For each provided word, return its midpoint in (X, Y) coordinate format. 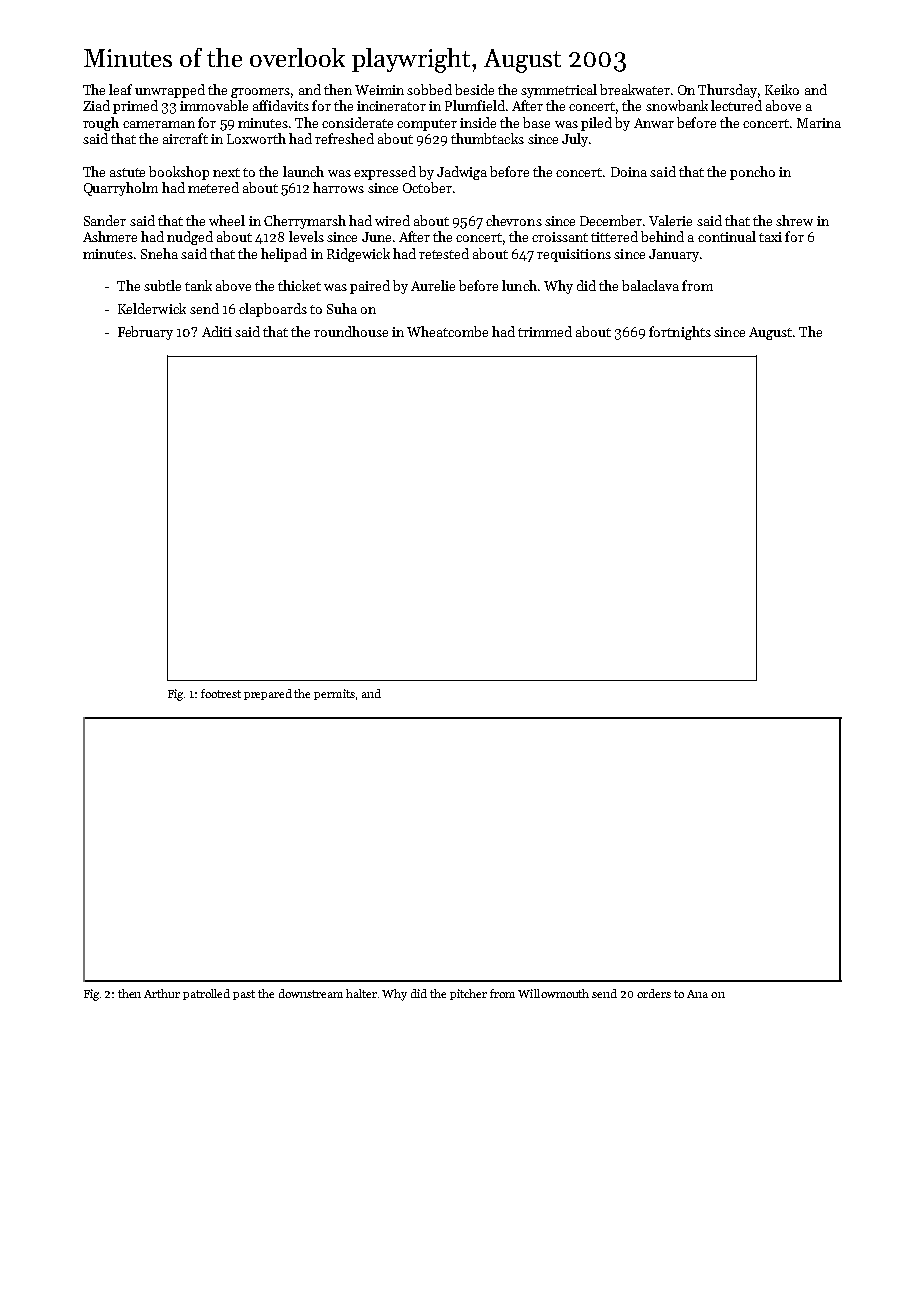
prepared (268, 694)
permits (334, 694)
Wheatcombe (447, 331)
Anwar (654, 123)
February (145, 333)
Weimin (379, 90)
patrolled (206, 994)
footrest (221, 693)
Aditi (217, 331)
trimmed (545, 331)
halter (361, 993)
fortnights (680, 333)
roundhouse (351, 331)
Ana (697, 994)
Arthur (162, 993)
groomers (260, 93)
